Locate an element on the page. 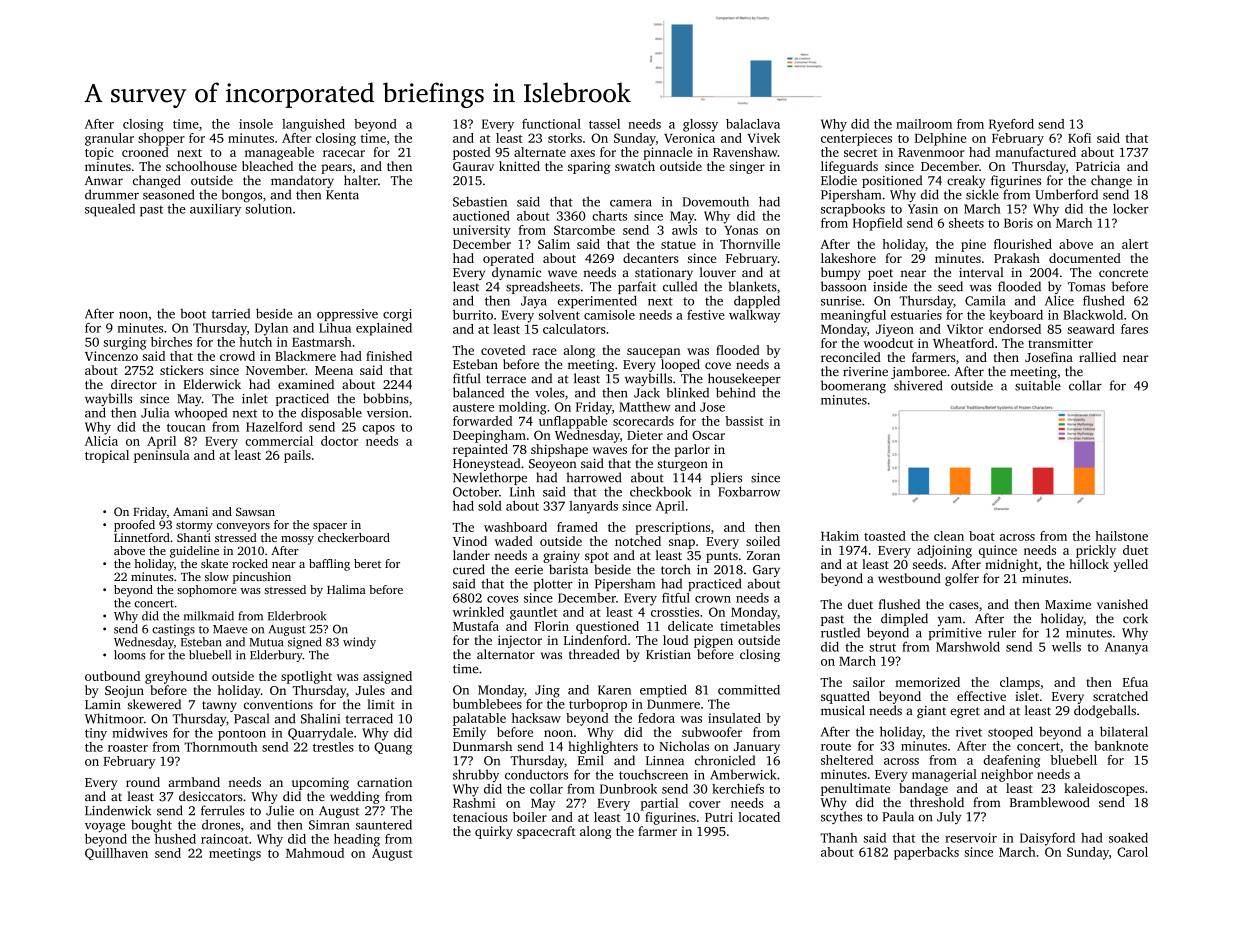 This image has height=952, width=1233. tropical is located at coordinates (107, 456).
